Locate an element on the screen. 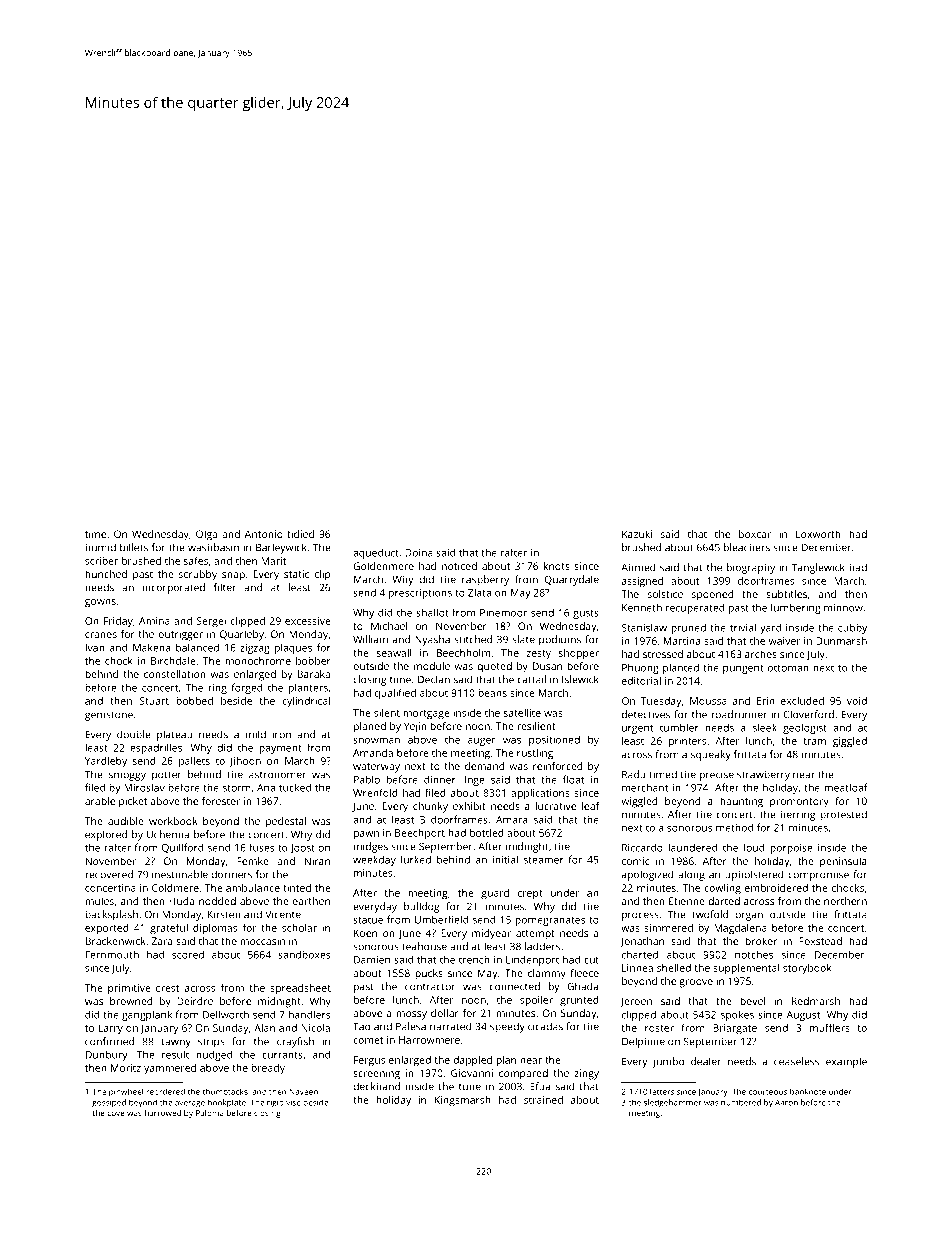 Image resolution: width=952 pixels, height=1233 pixels. apologized is located at coordinates (648, 875).
